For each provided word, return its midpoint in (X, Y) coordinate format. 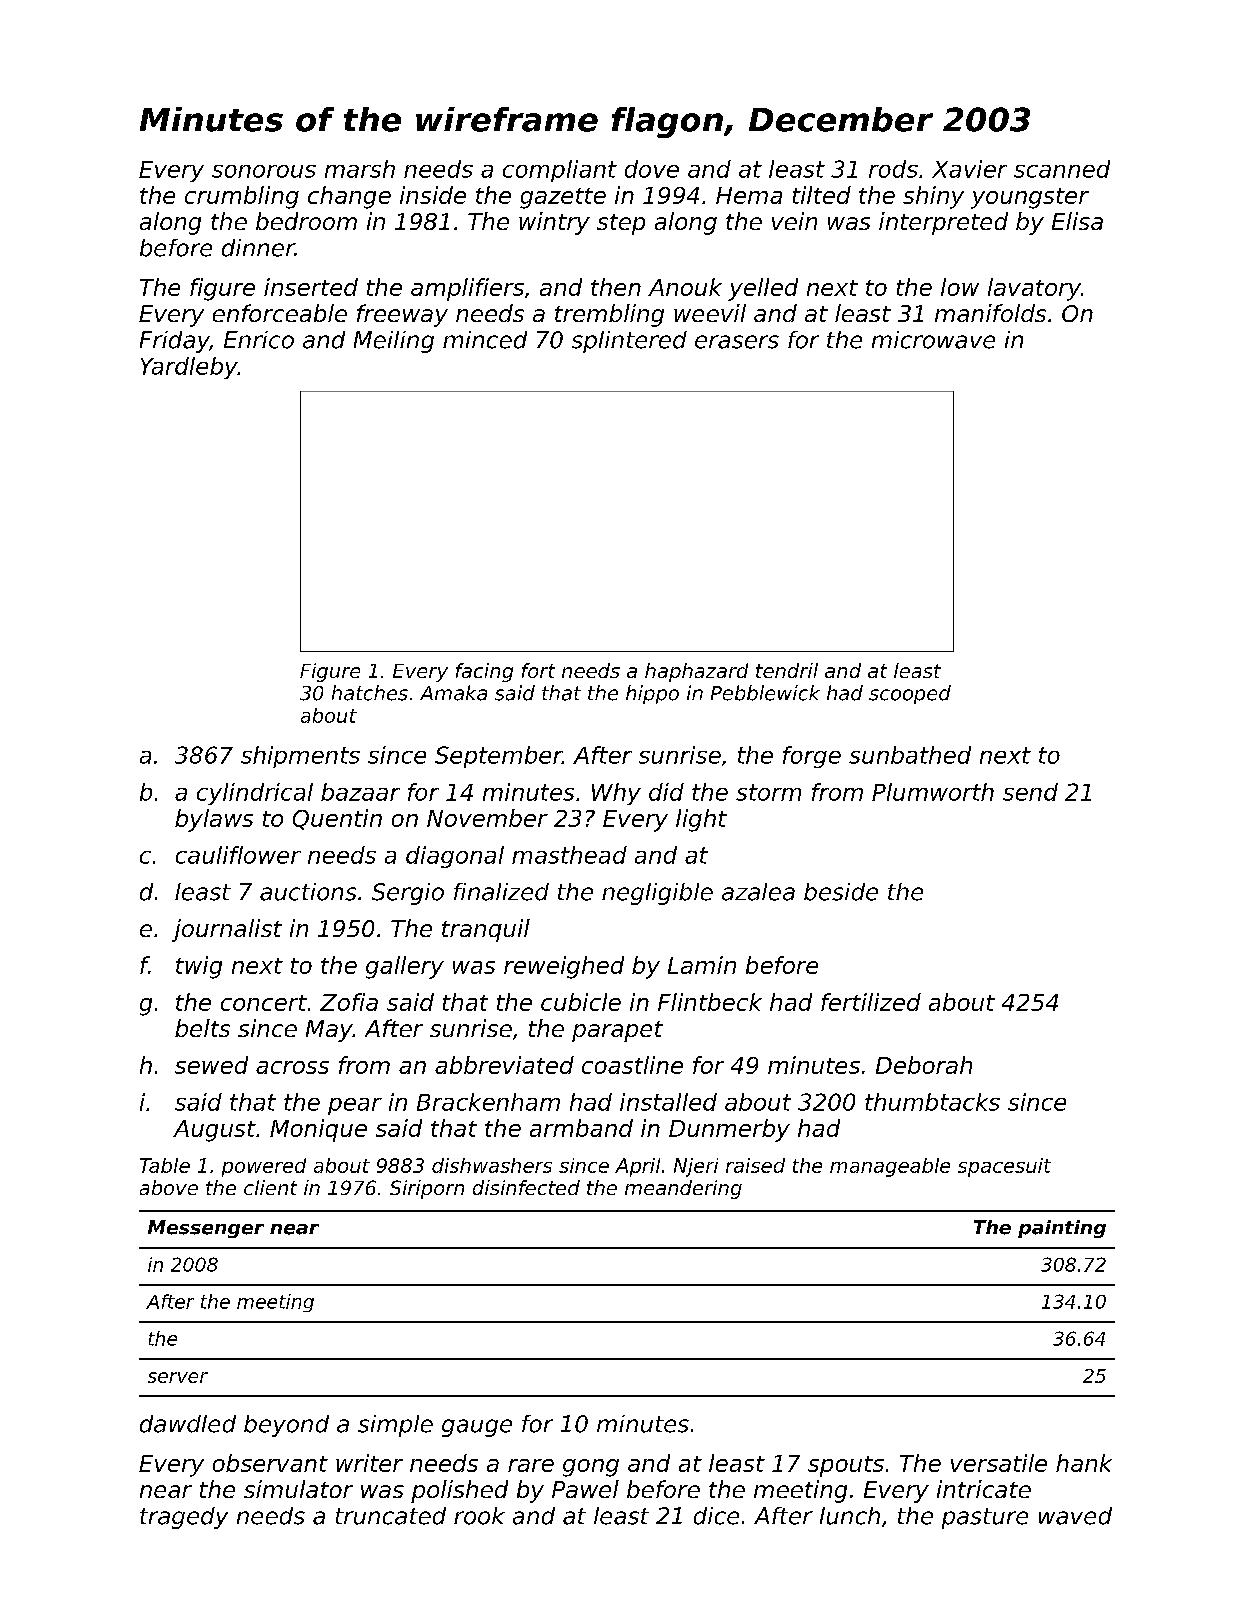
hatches (370, 693)
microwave (933, 340)
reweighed (564, 967)
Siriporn (427, 1189)
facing (484, 672)
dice (716, 1516)
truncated (391, 1516)
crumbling (242, 197)
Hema (749, 195)
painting (1062, 1229)
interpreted (943, 223)
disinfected (526, 1187)
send (1030, 792)
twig (199, 967)
